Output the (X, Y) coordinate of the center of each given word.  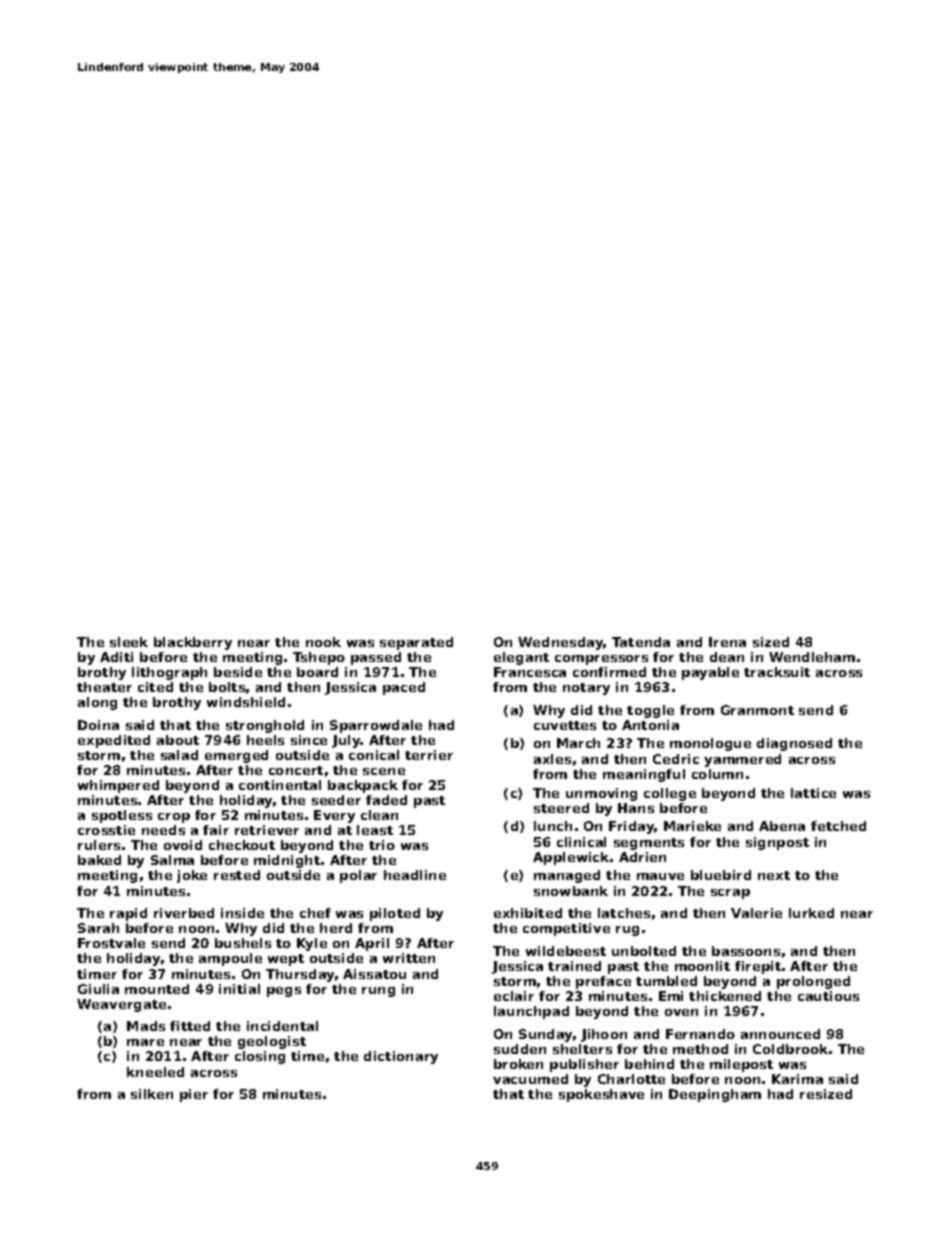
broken (518, 1064)
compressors (601, 660)
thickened (725, 996)
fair (216, 830)
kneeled (155, 1072)
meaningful (644, 775)
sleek (129, 642)
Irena (727, 642)
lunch (553, 826)
